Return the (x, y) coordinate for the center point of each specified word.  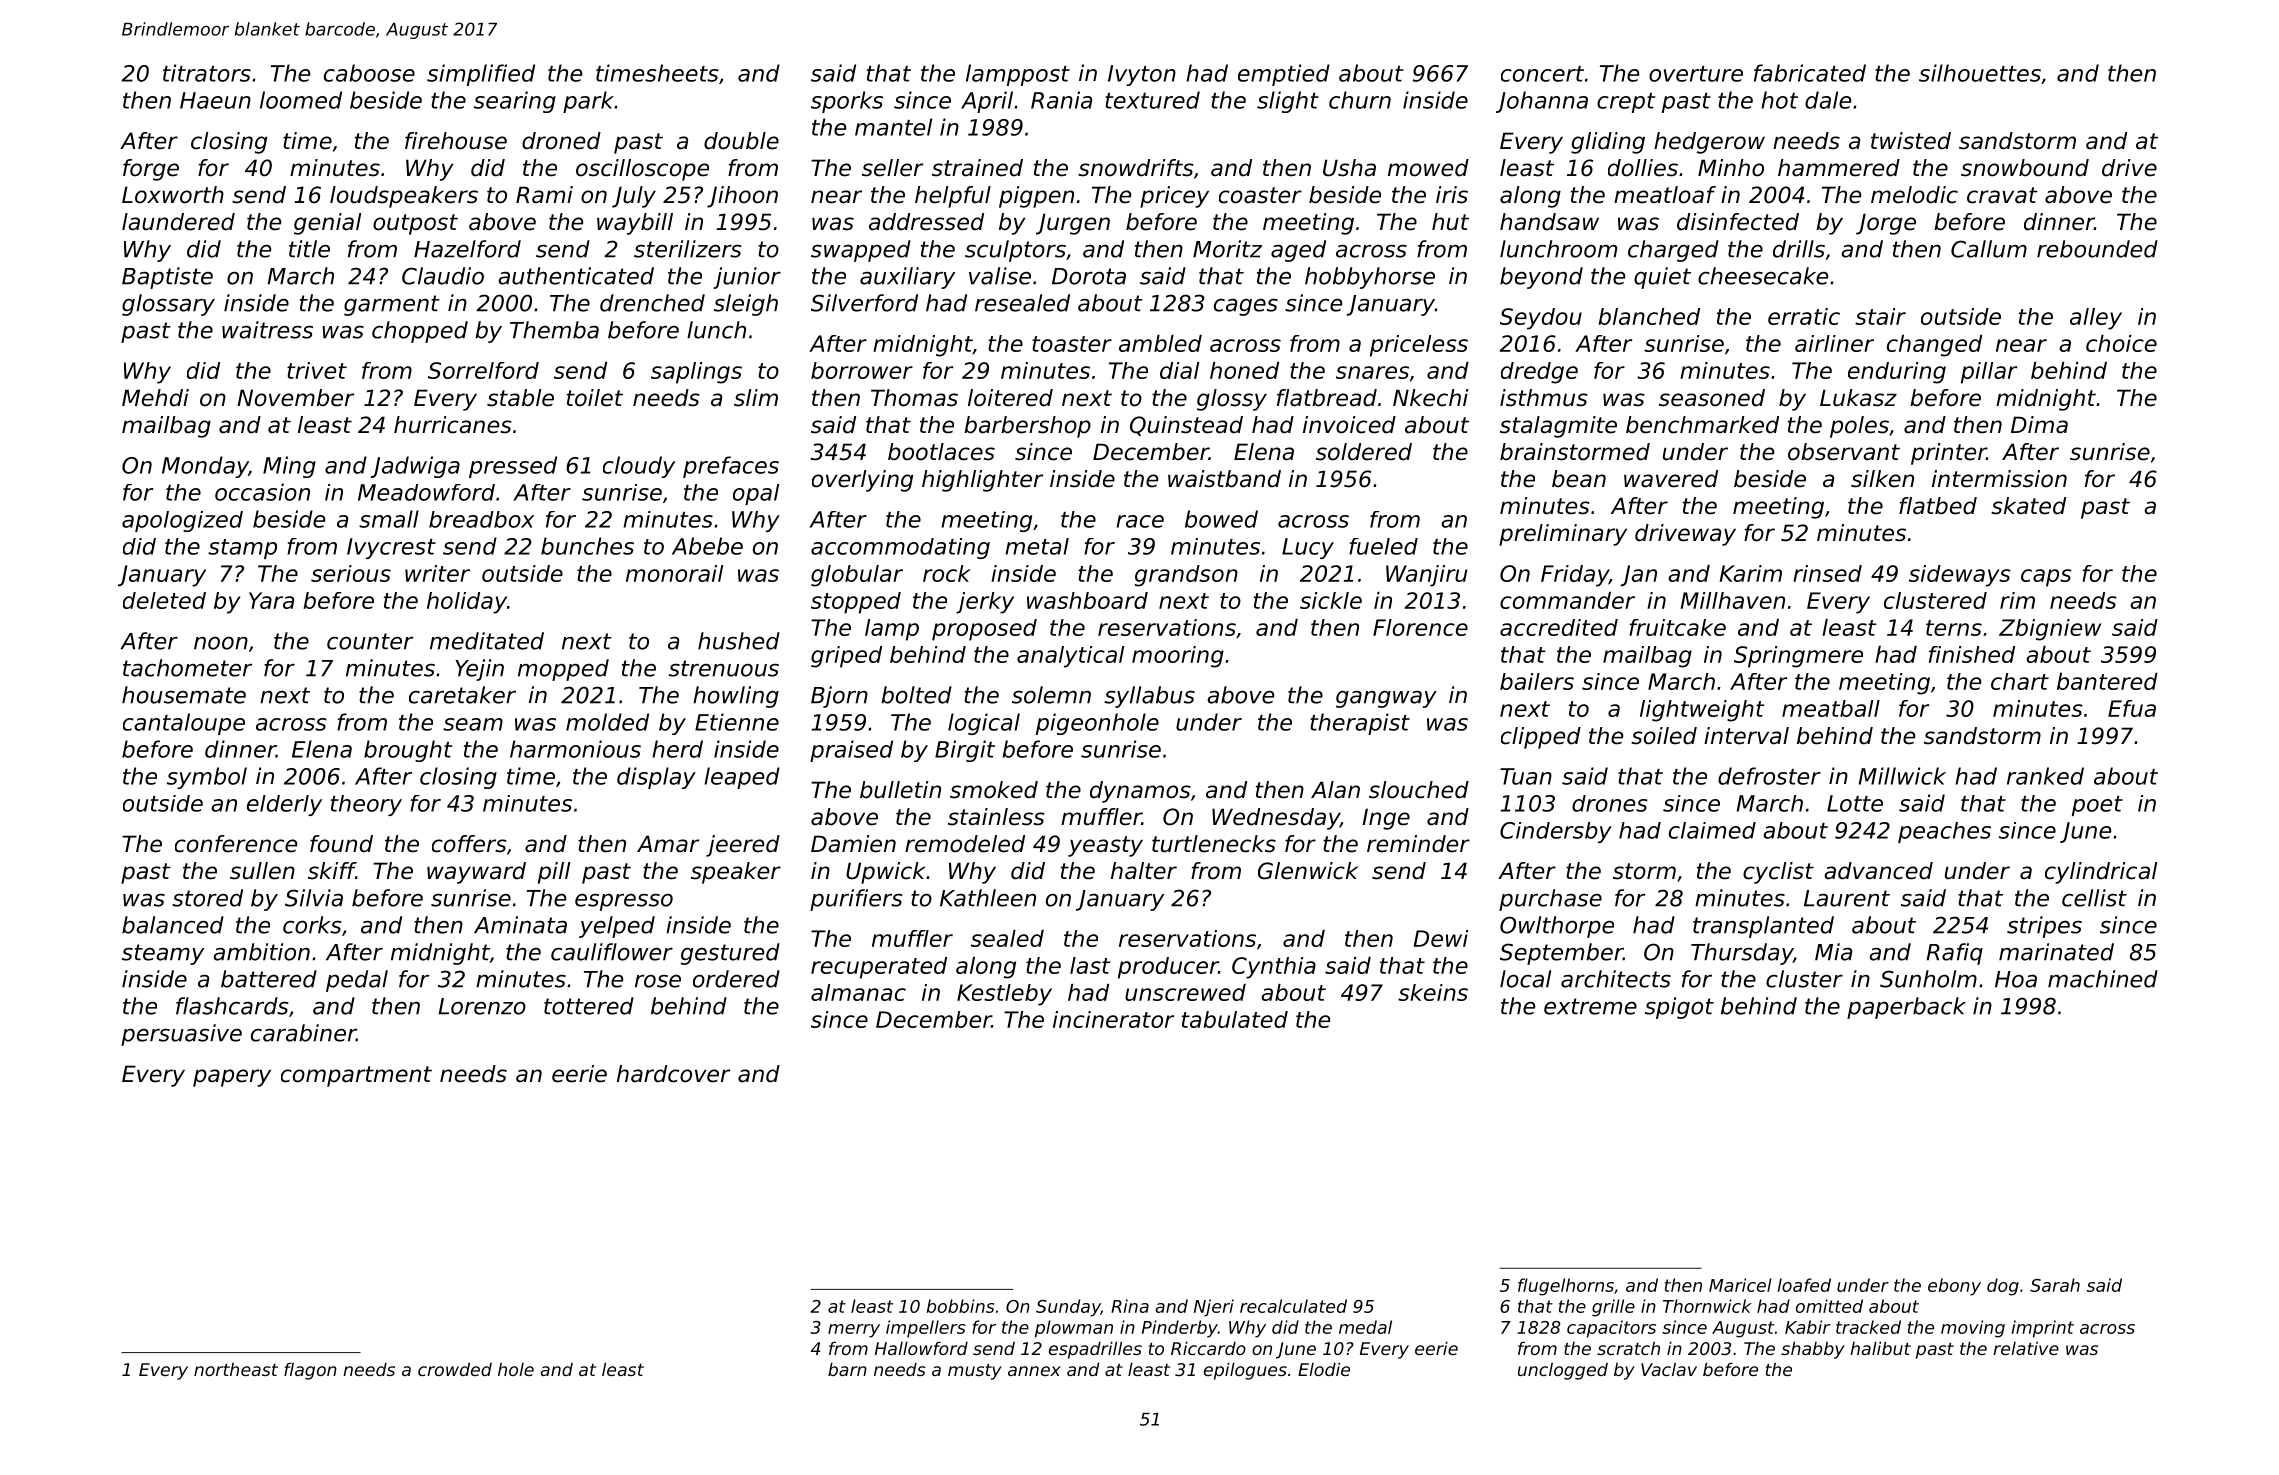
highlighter (982, 481)
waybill (635, 224)
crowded (455, 1369)
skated (2028, 506)
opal (756, 494)
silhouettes (1980, 73)
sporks (847, 102)
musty (975, 1371)
